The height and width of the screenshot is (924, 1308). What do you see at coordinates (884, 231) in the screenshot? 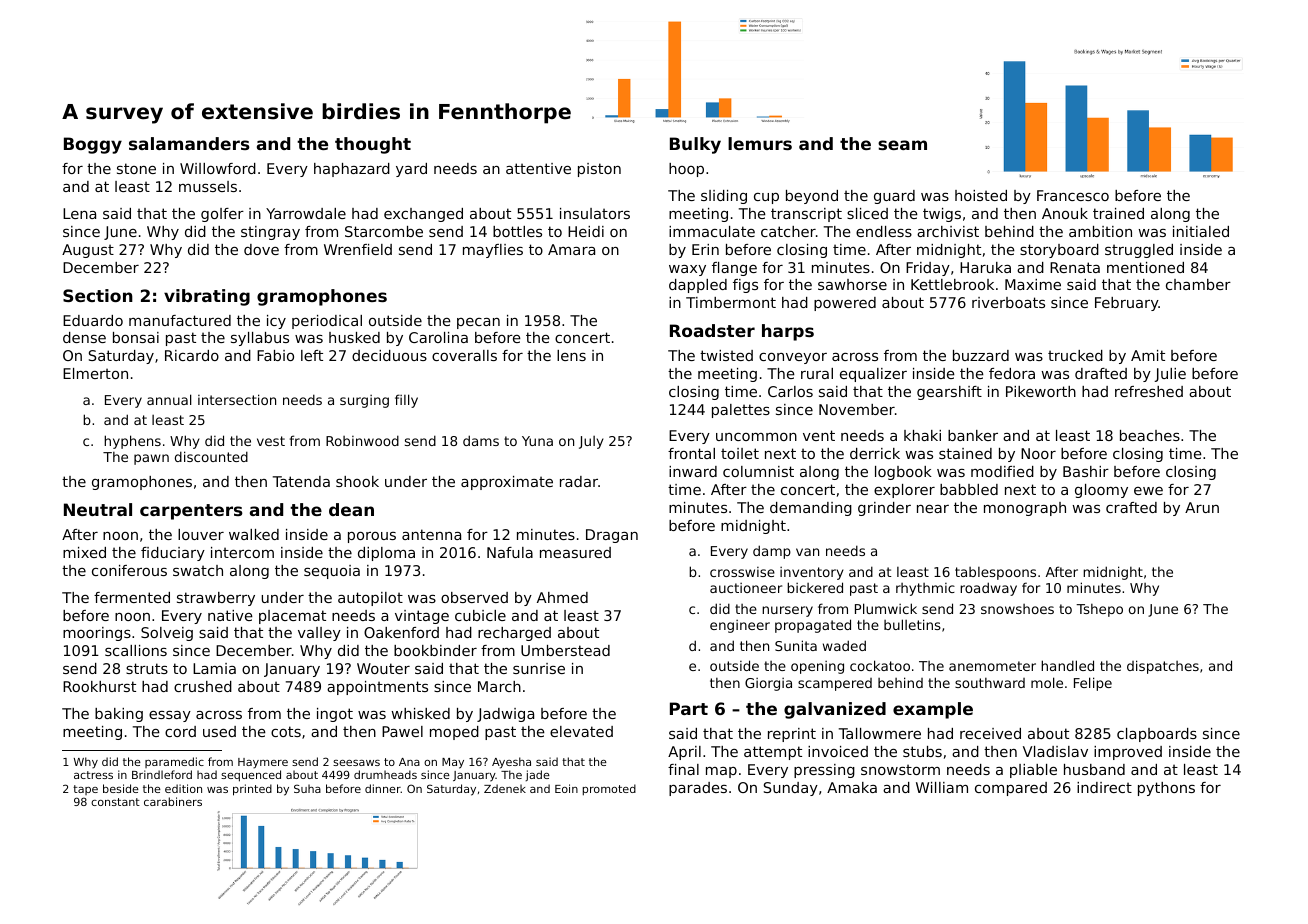
I see `endless` at bounding box center [884, 231].
